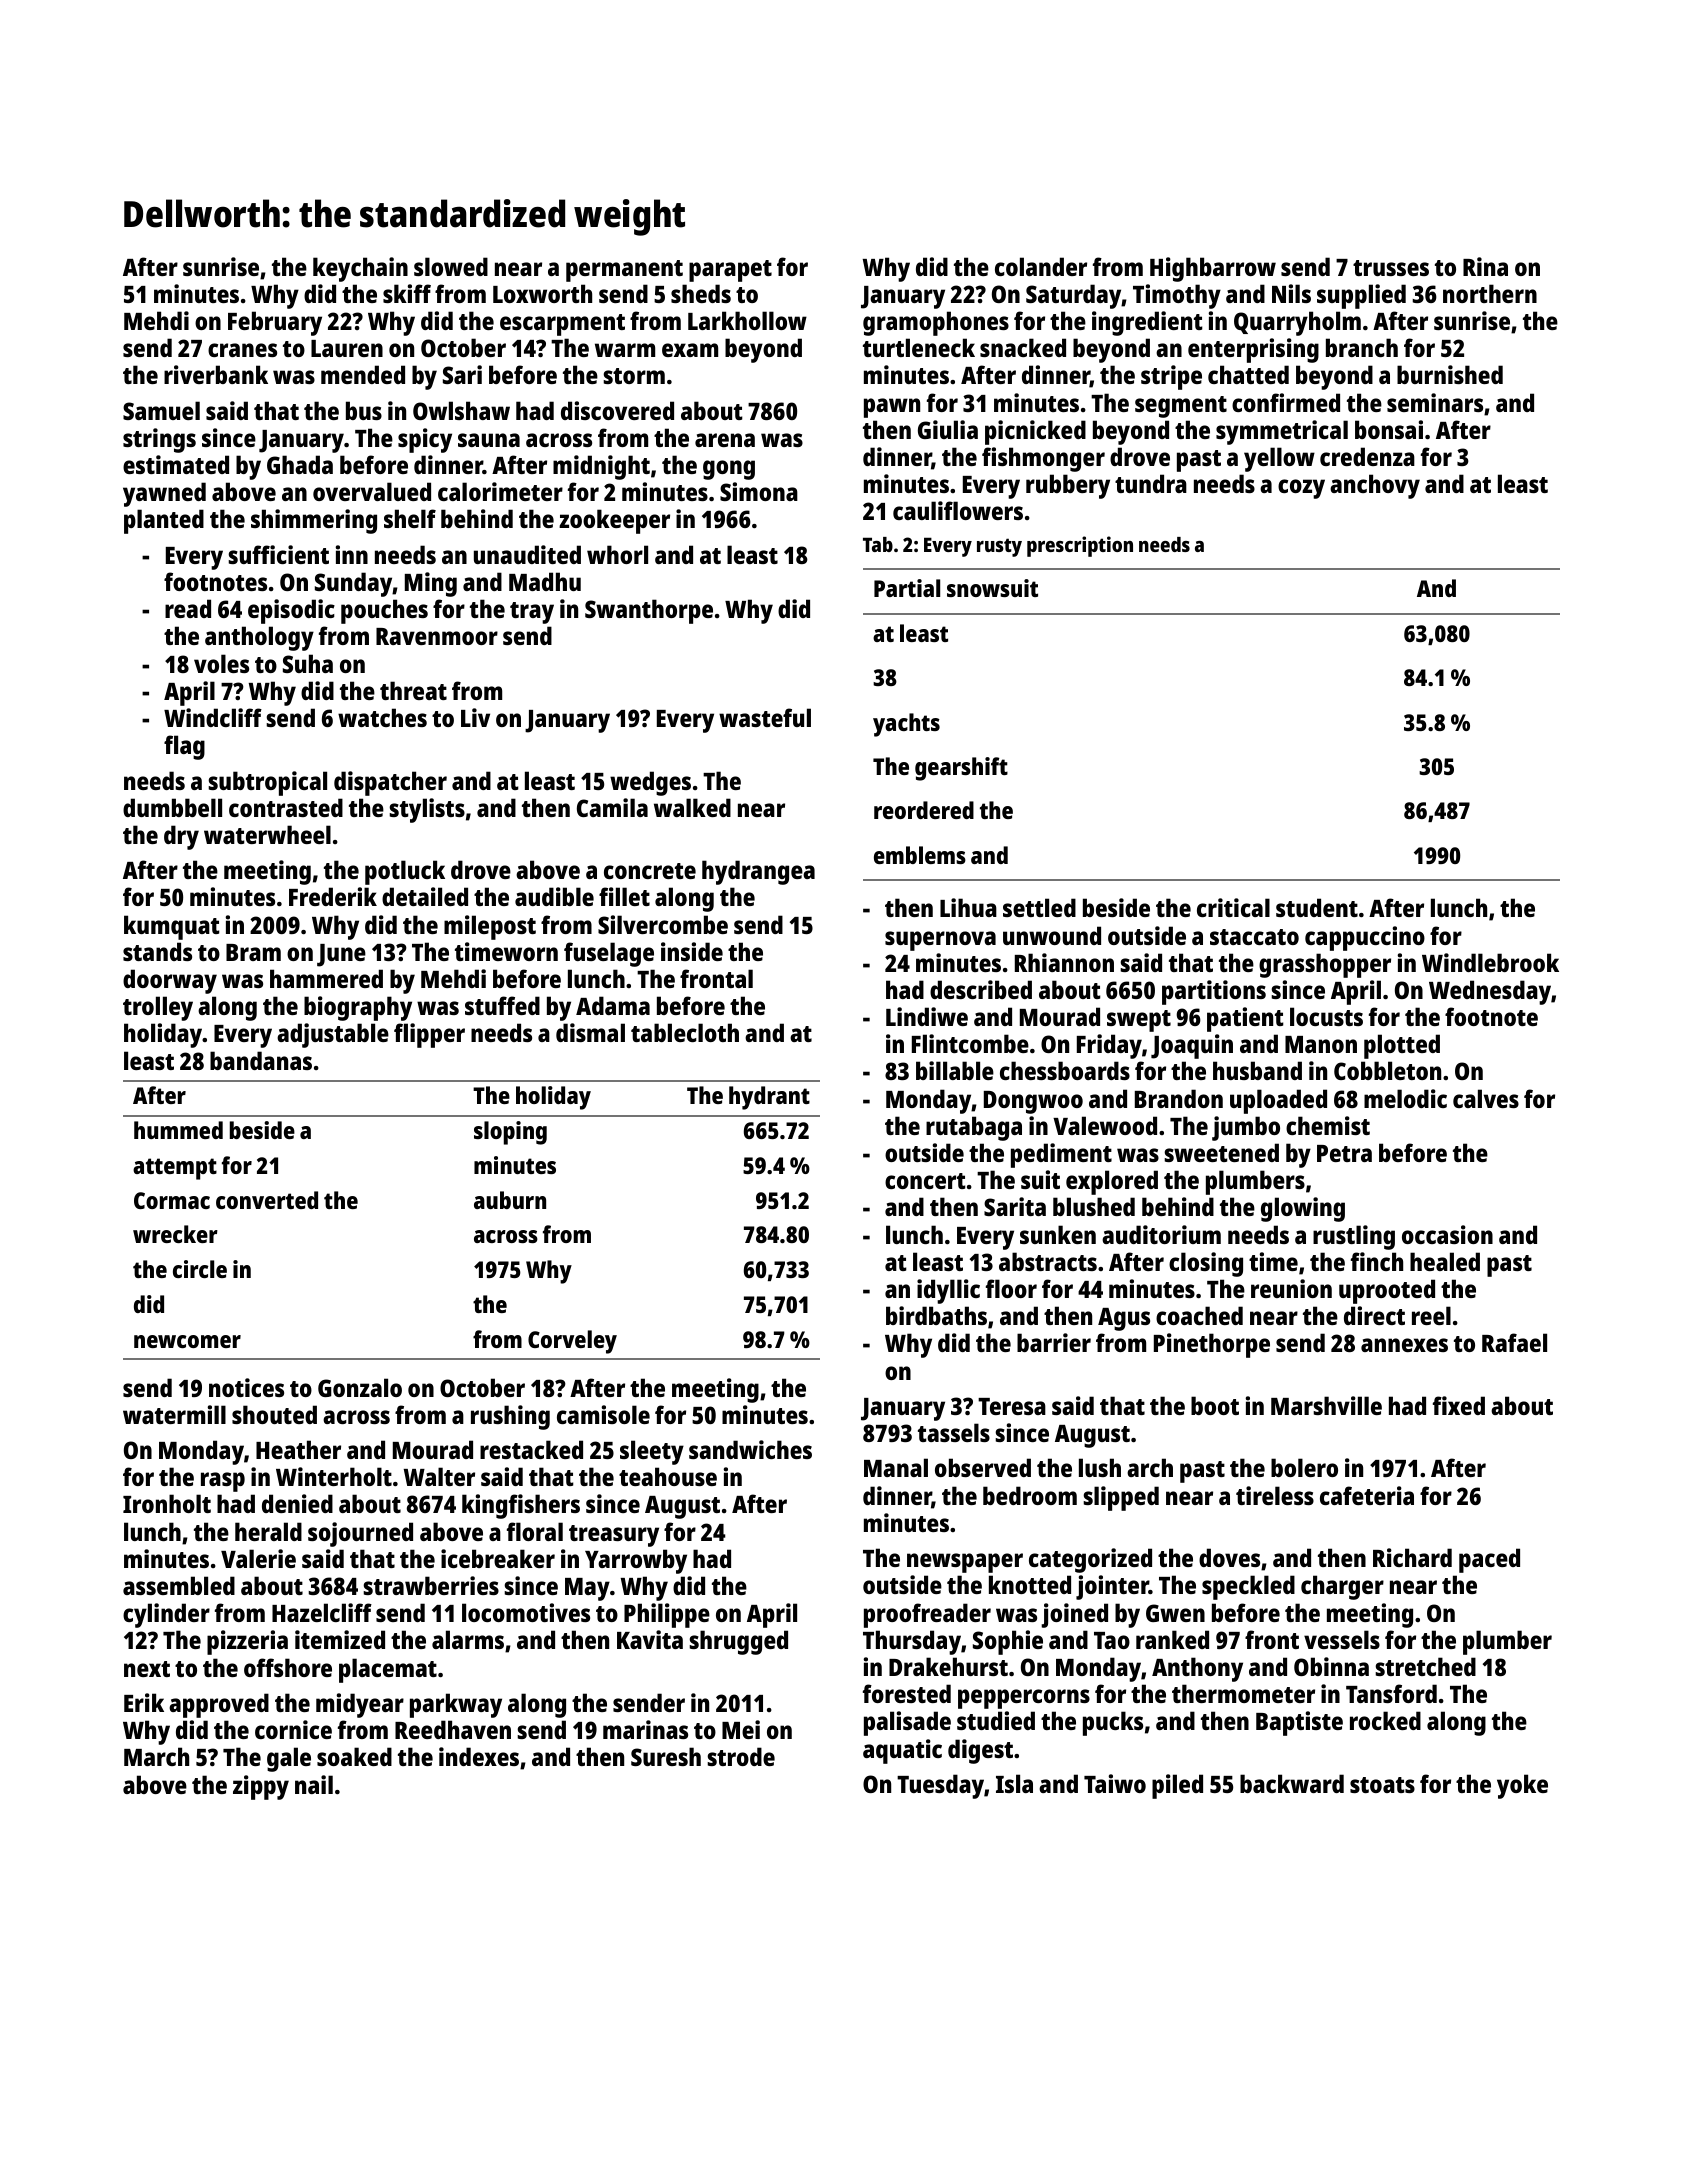 This image has width=1683, height=2178. Describe the element at coordinates (1177, 1786) in the image. I see `piled` at that location.
